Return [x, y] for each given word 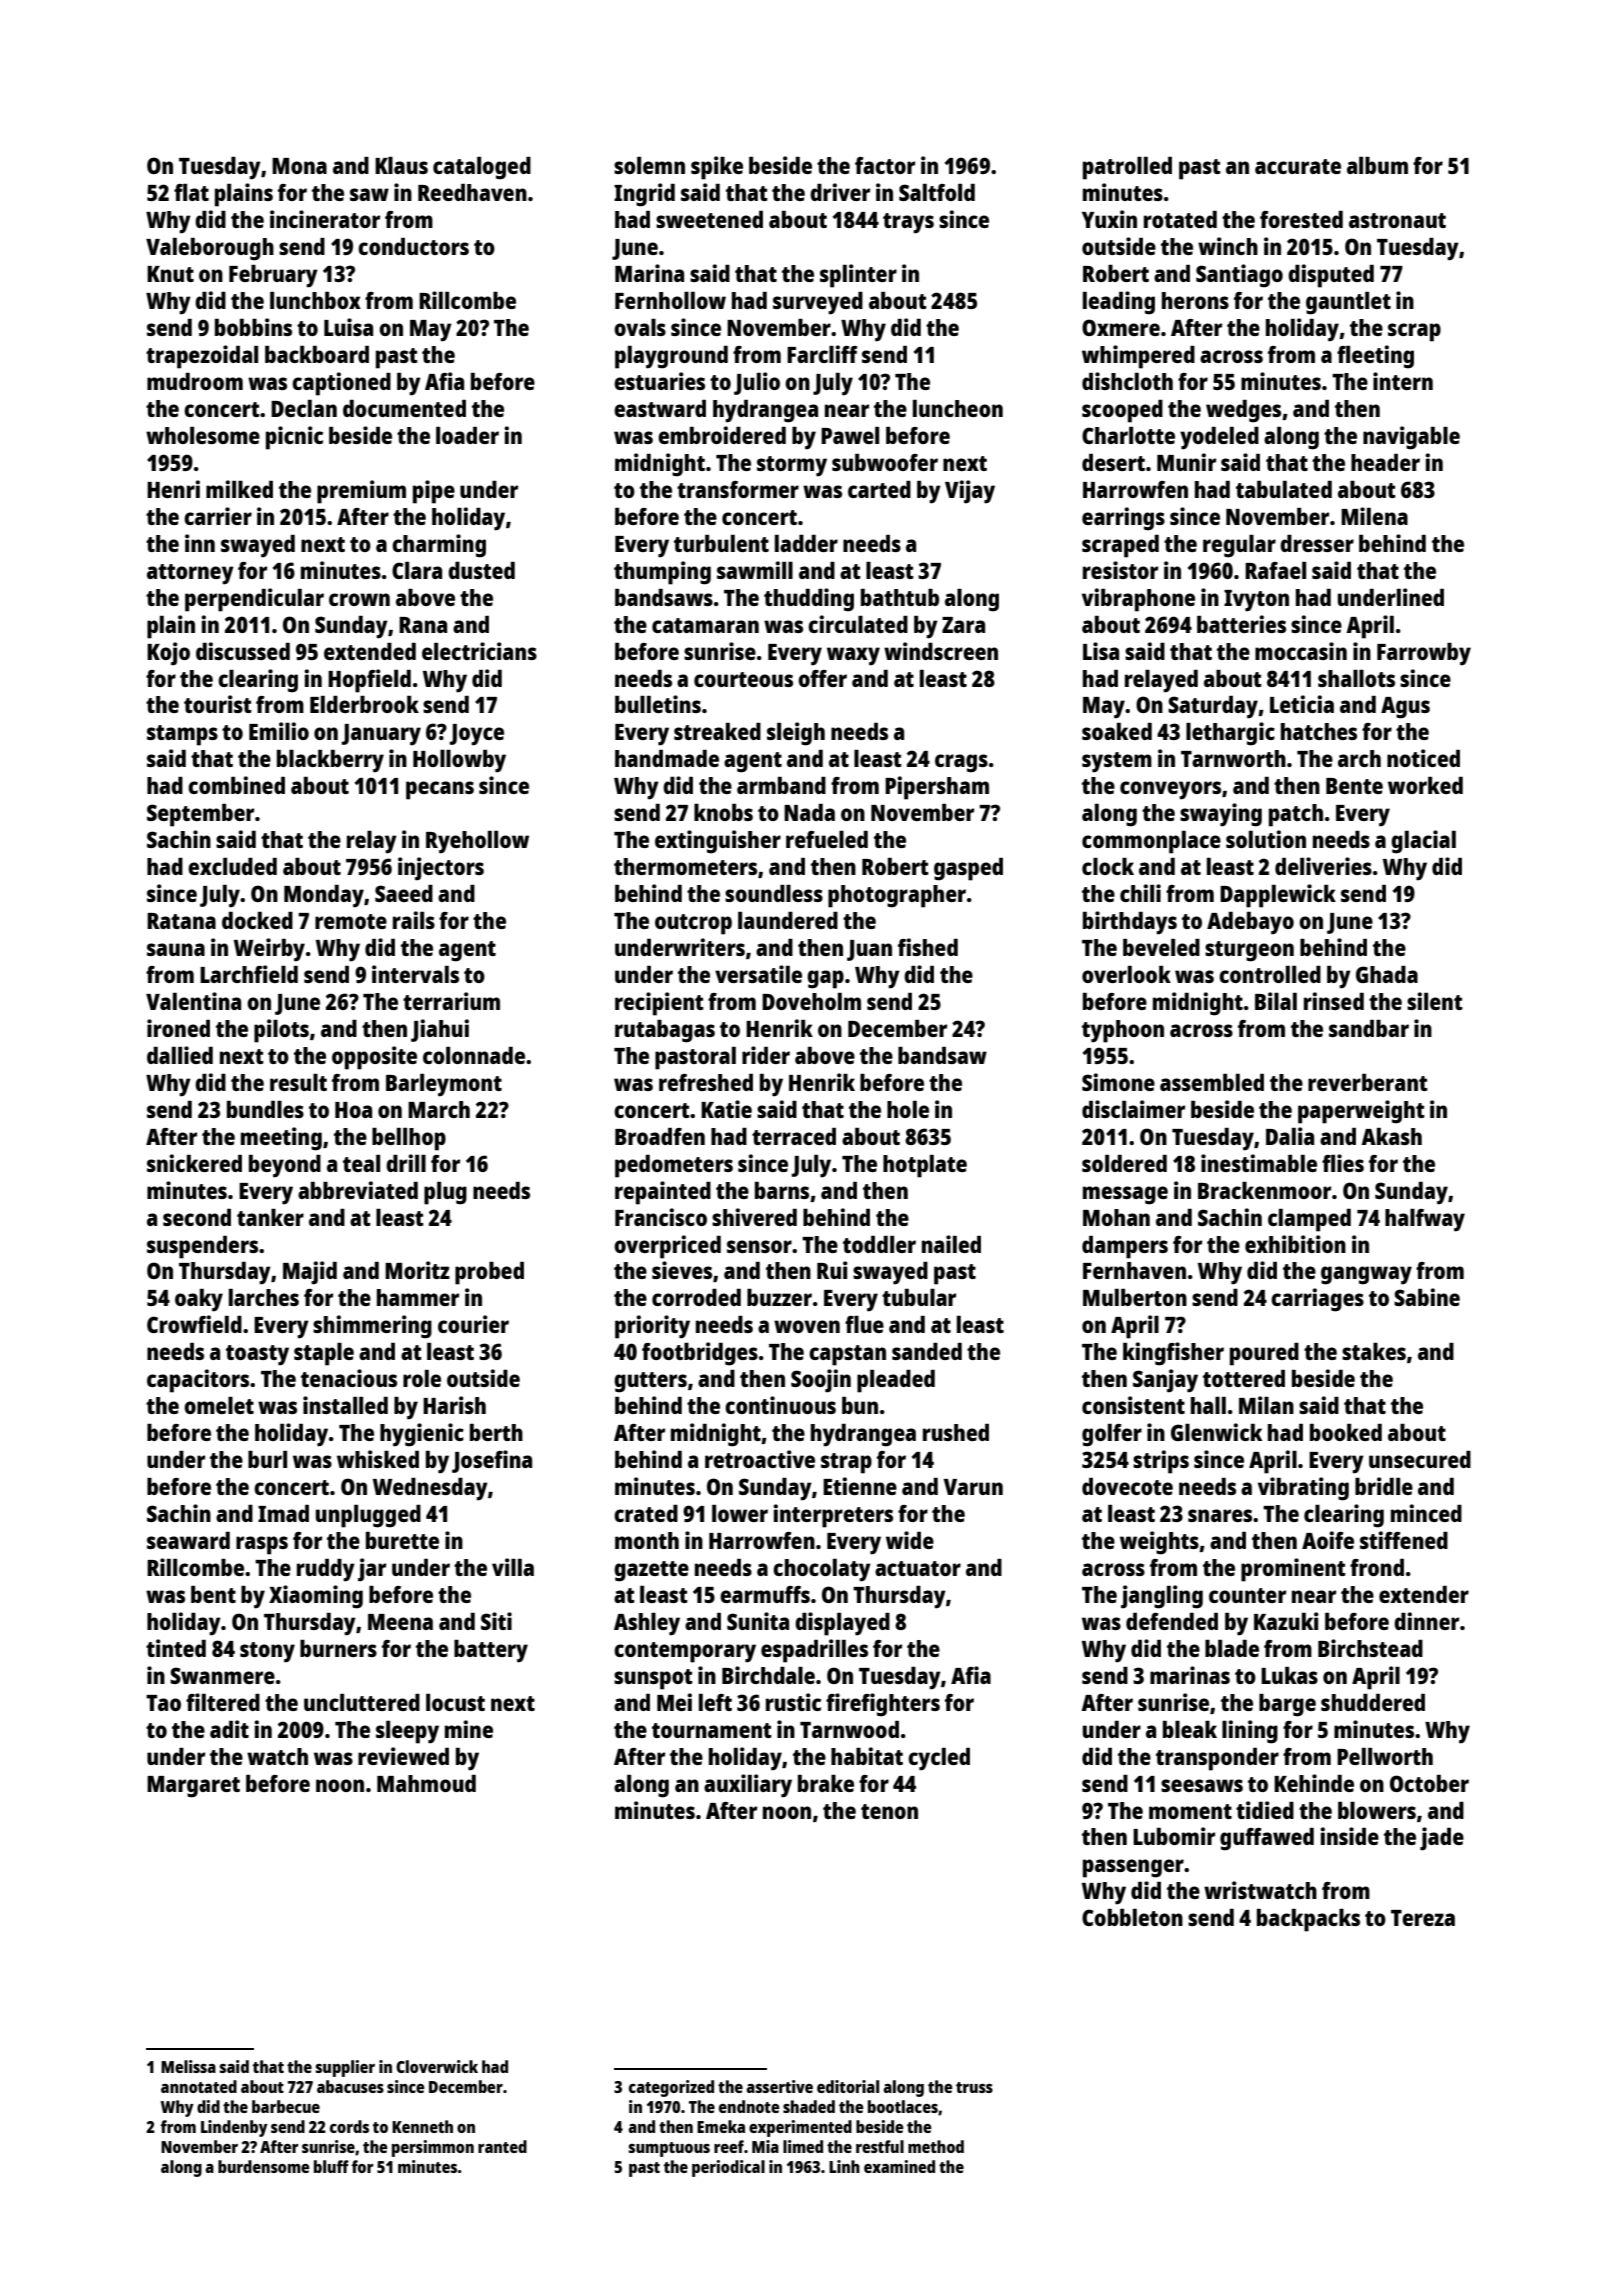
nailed [951, 1244]
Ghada [1387, 974]
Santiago [1239, 276]
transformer [738, 489]
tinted [176, 1648]
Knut [170, 274]
